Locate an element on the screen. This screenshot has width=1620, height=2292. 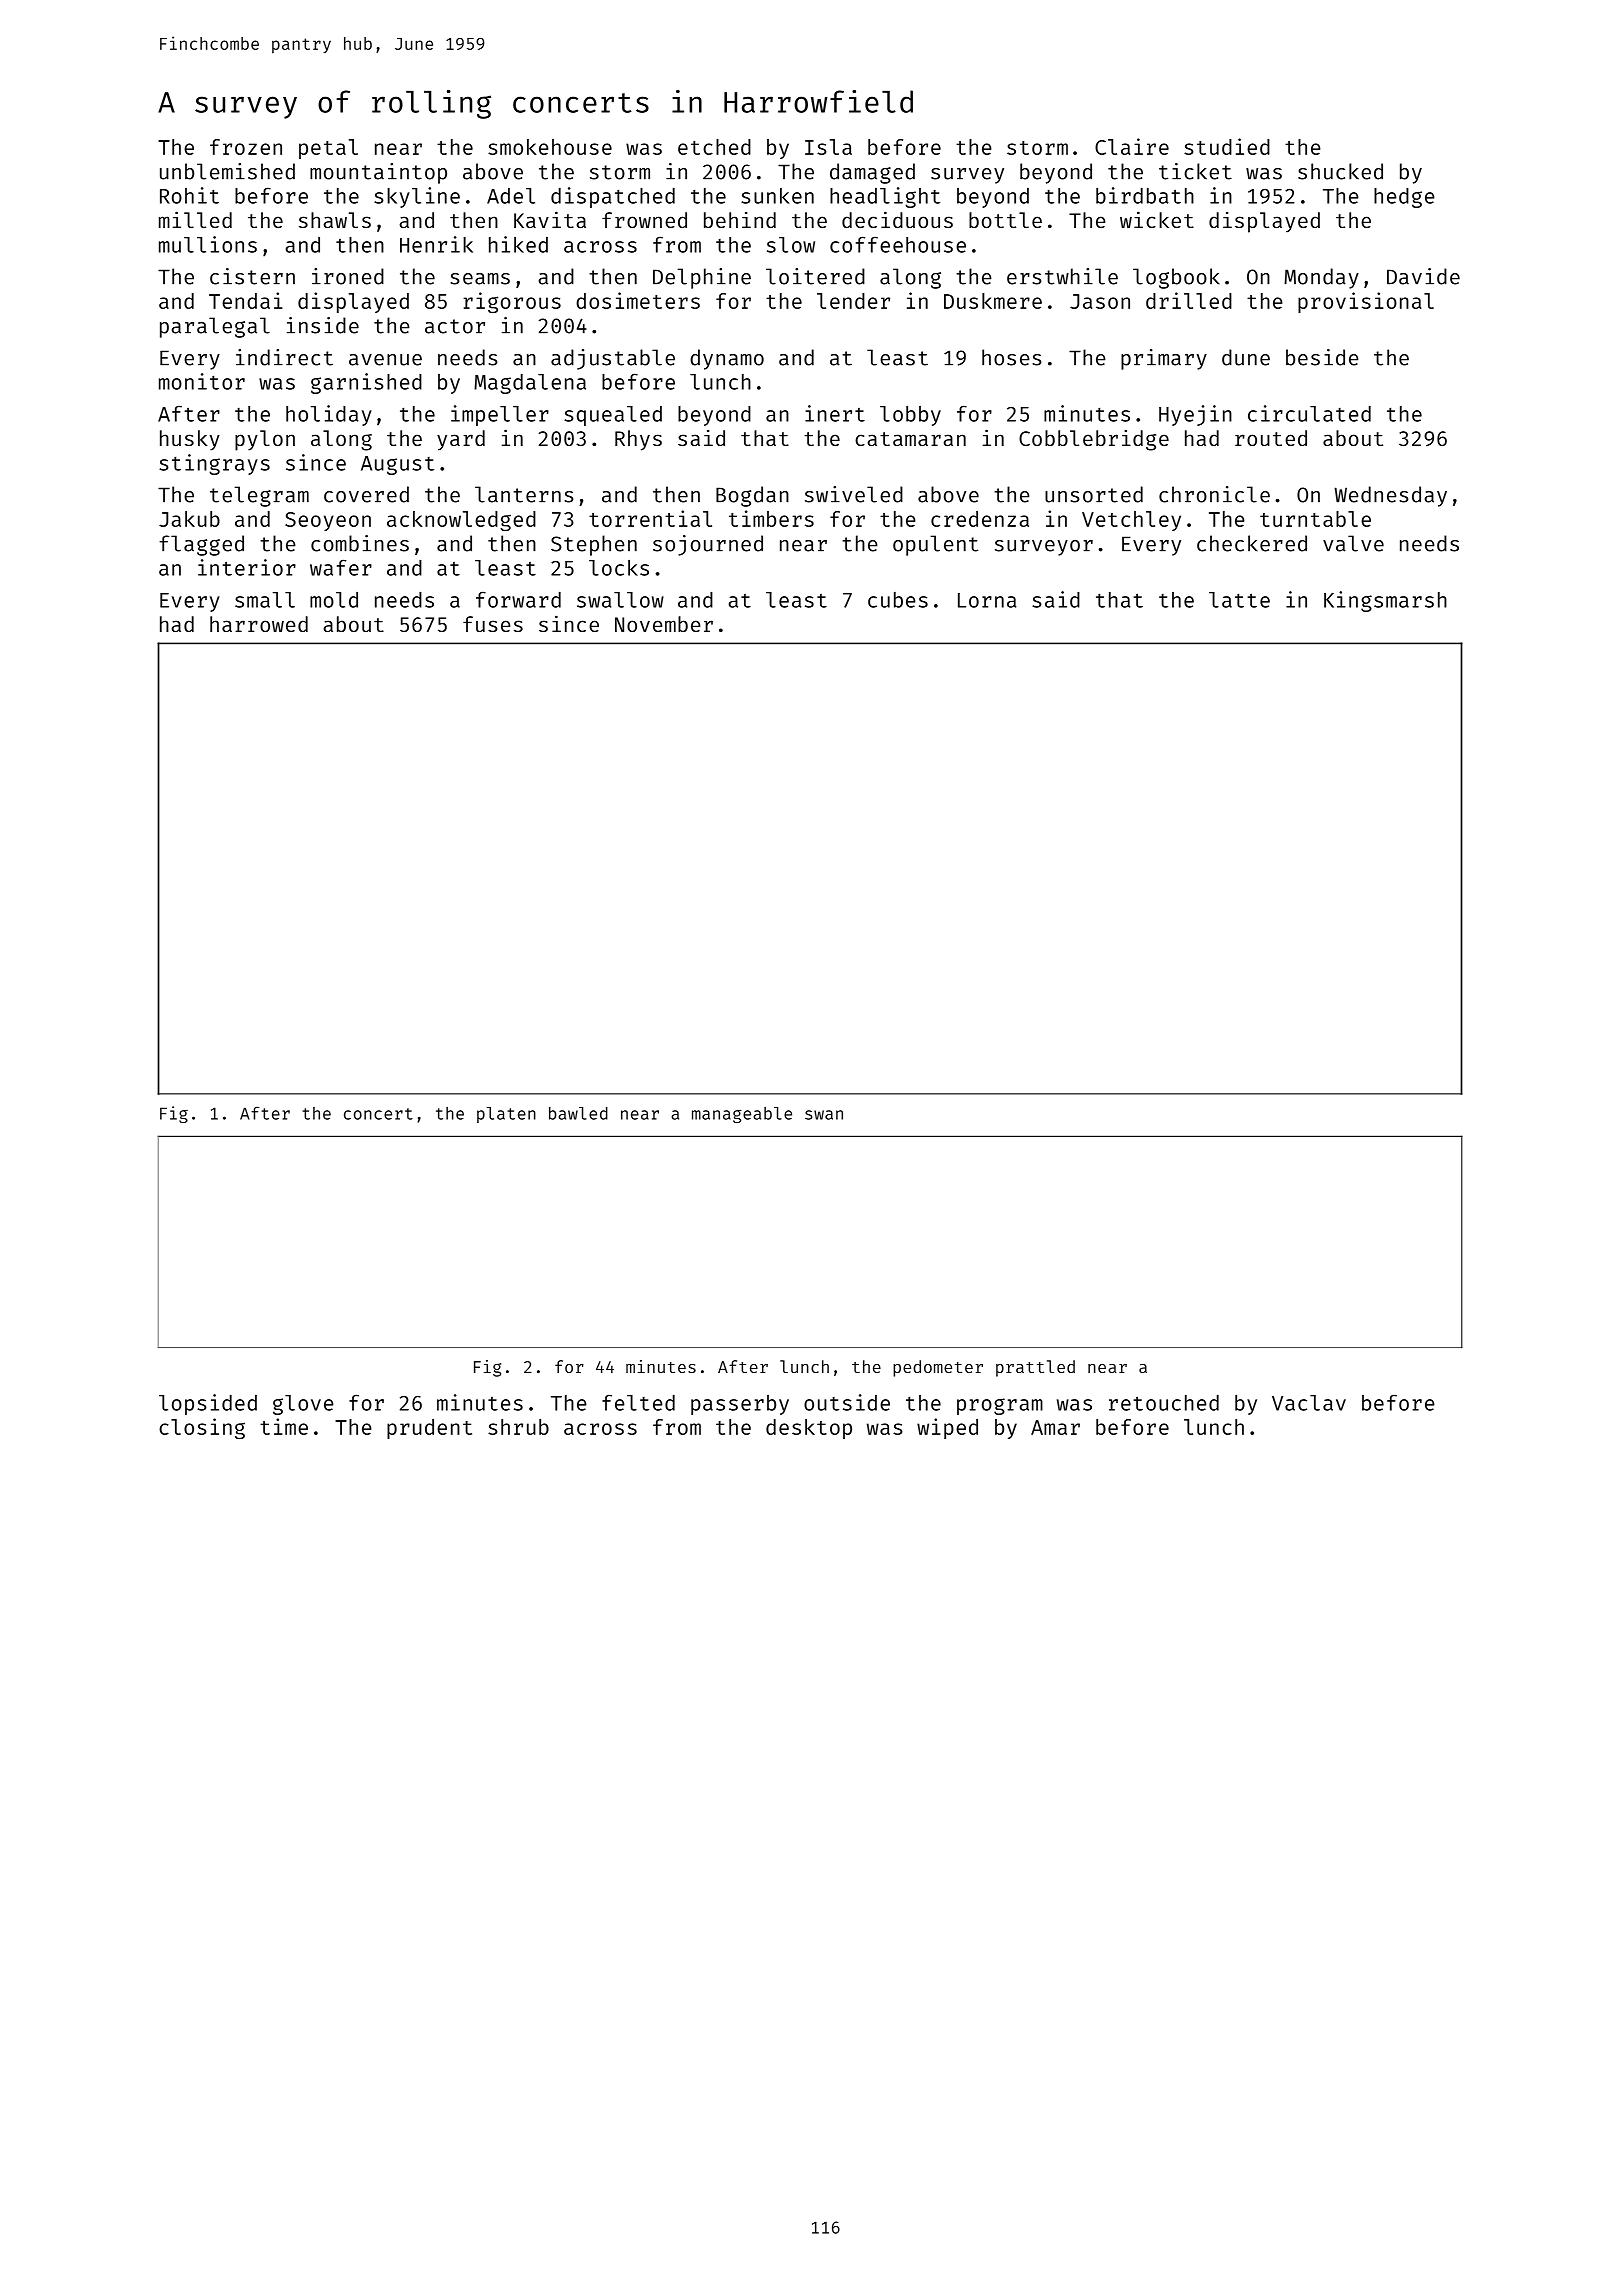
November is located at coordinates (664, 624).
